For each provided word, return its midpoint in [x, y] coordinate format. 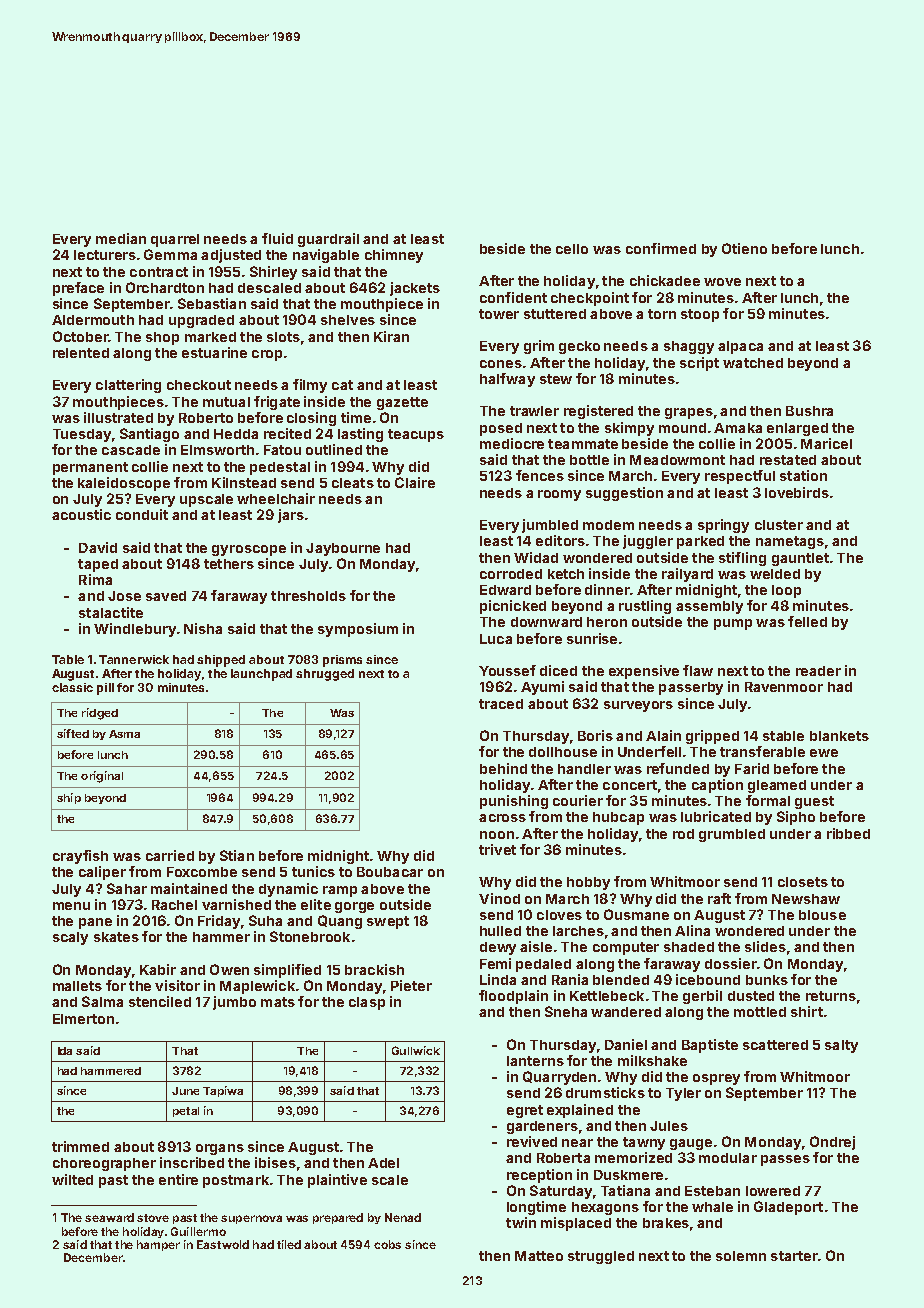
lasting [360, 435]
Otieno [744, 248]
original [102, 777]
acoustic [81, 514]
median [121, 238]
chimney [394, 256]
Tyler [683, 1094]
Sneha [566, 1011]
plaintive [337, 1181]
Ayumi [542, 688]
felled [807, 621]
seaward [109, 1217]
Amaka [738, 428]
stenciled [160, 1001]
